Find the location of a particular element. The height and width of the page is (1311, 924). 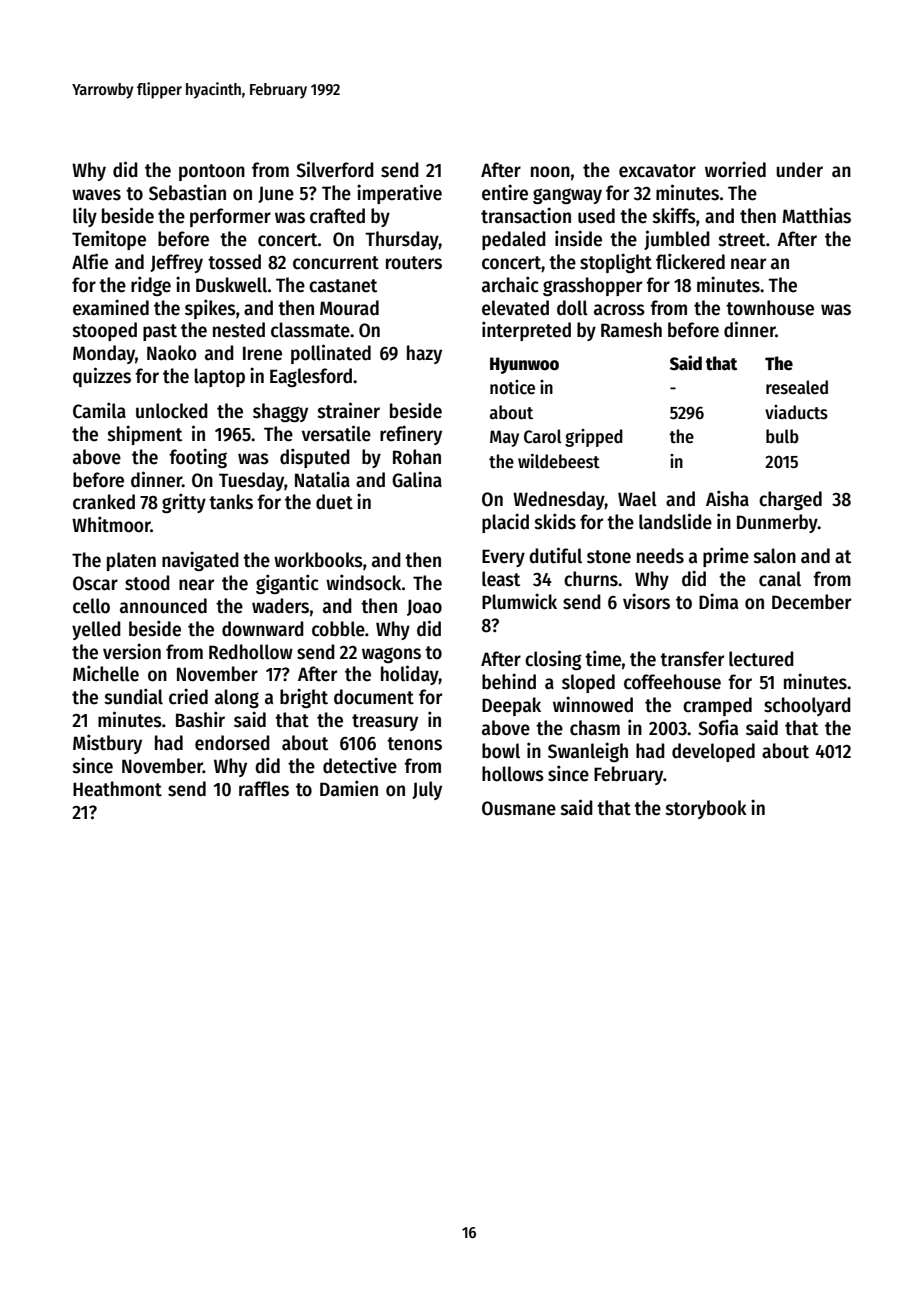

Heathmont is located at coordinates (117, 789).
